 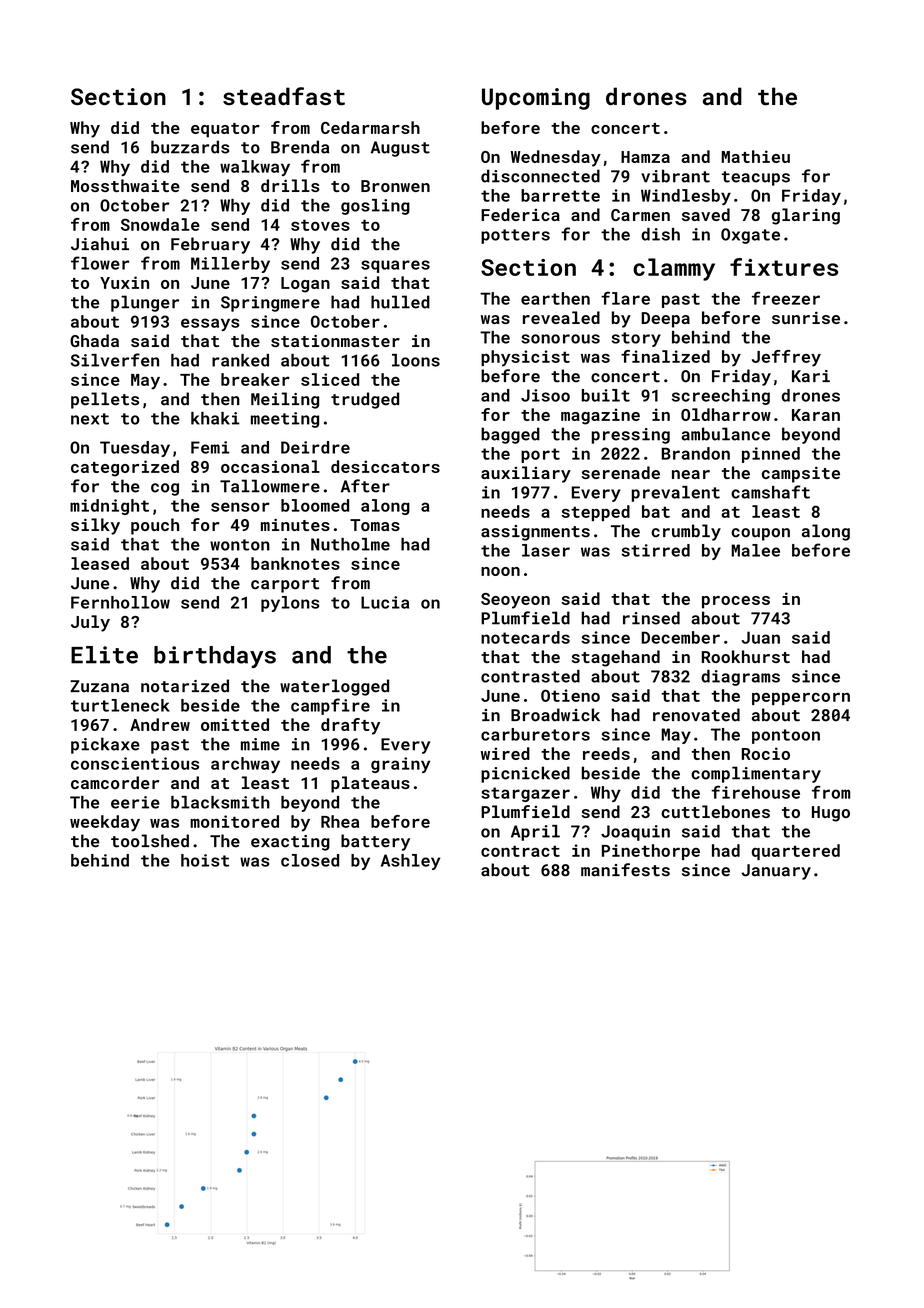 What do you see at coordinates (806, 317) in the screenshot?
I see `sunrise` at bounding box center [806, 317].
